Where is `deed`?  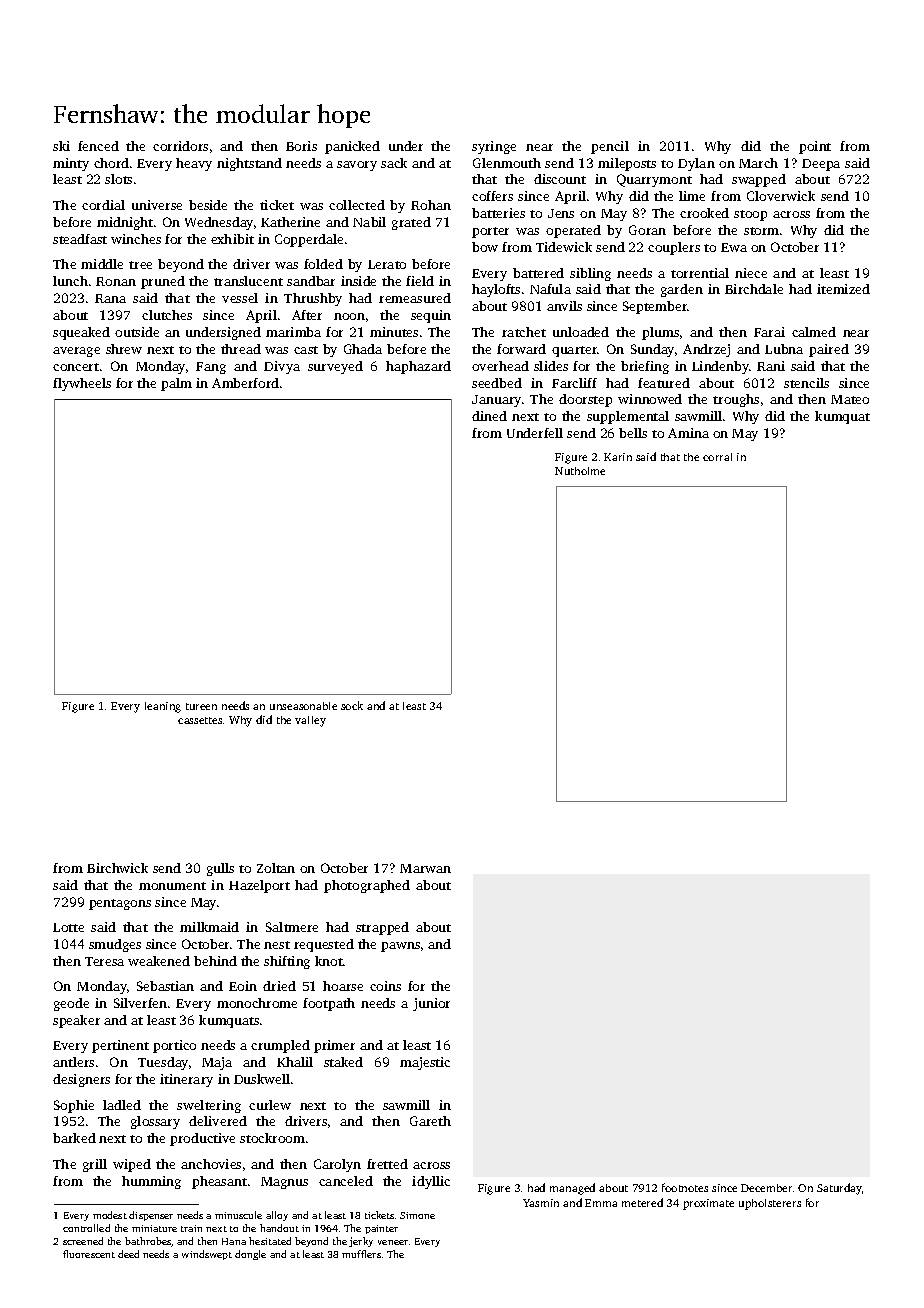 deed is located at coordinates (128, 1254).
